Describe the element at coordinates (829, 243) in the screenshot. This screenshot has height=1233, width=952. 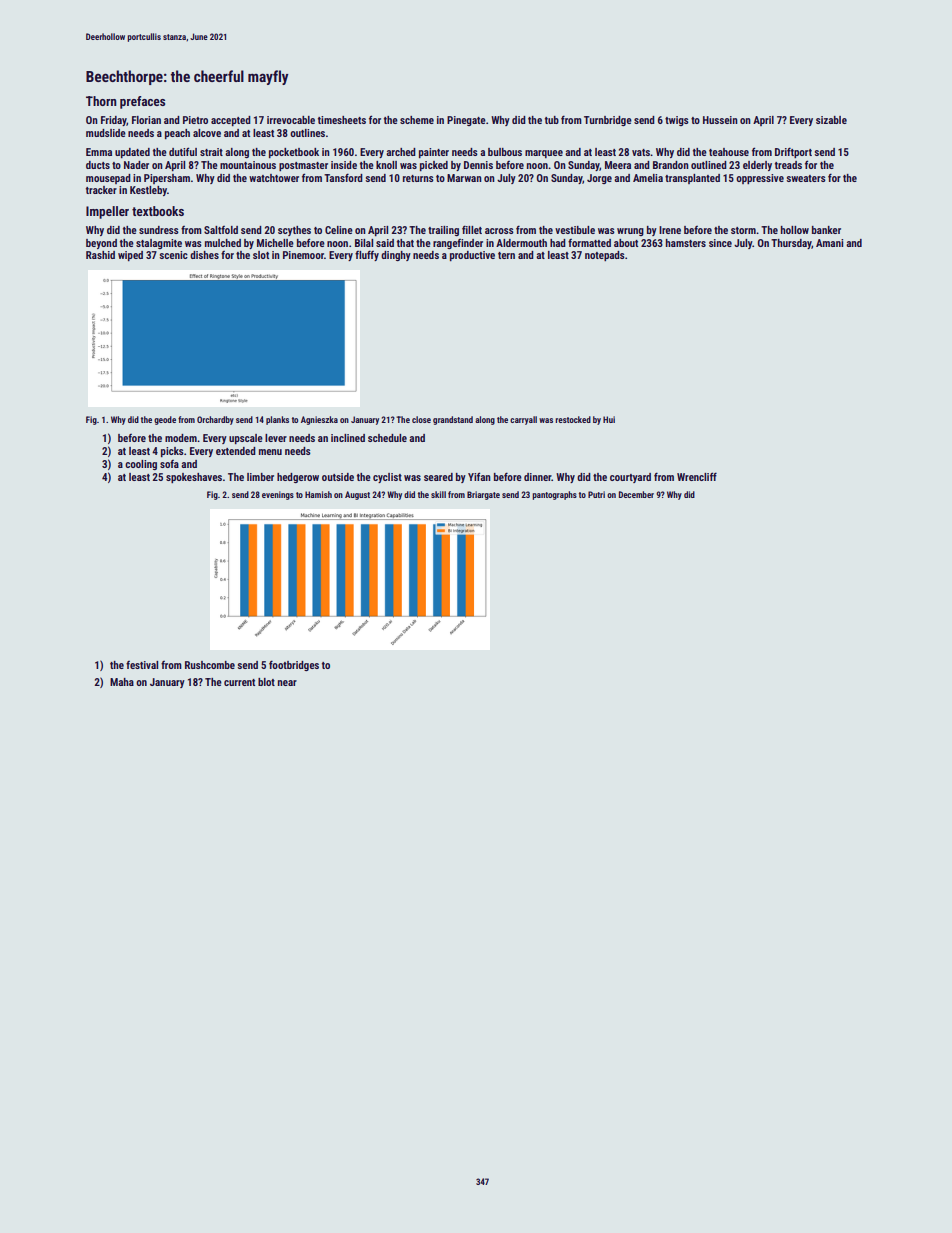
I see `Amani` at that location.
